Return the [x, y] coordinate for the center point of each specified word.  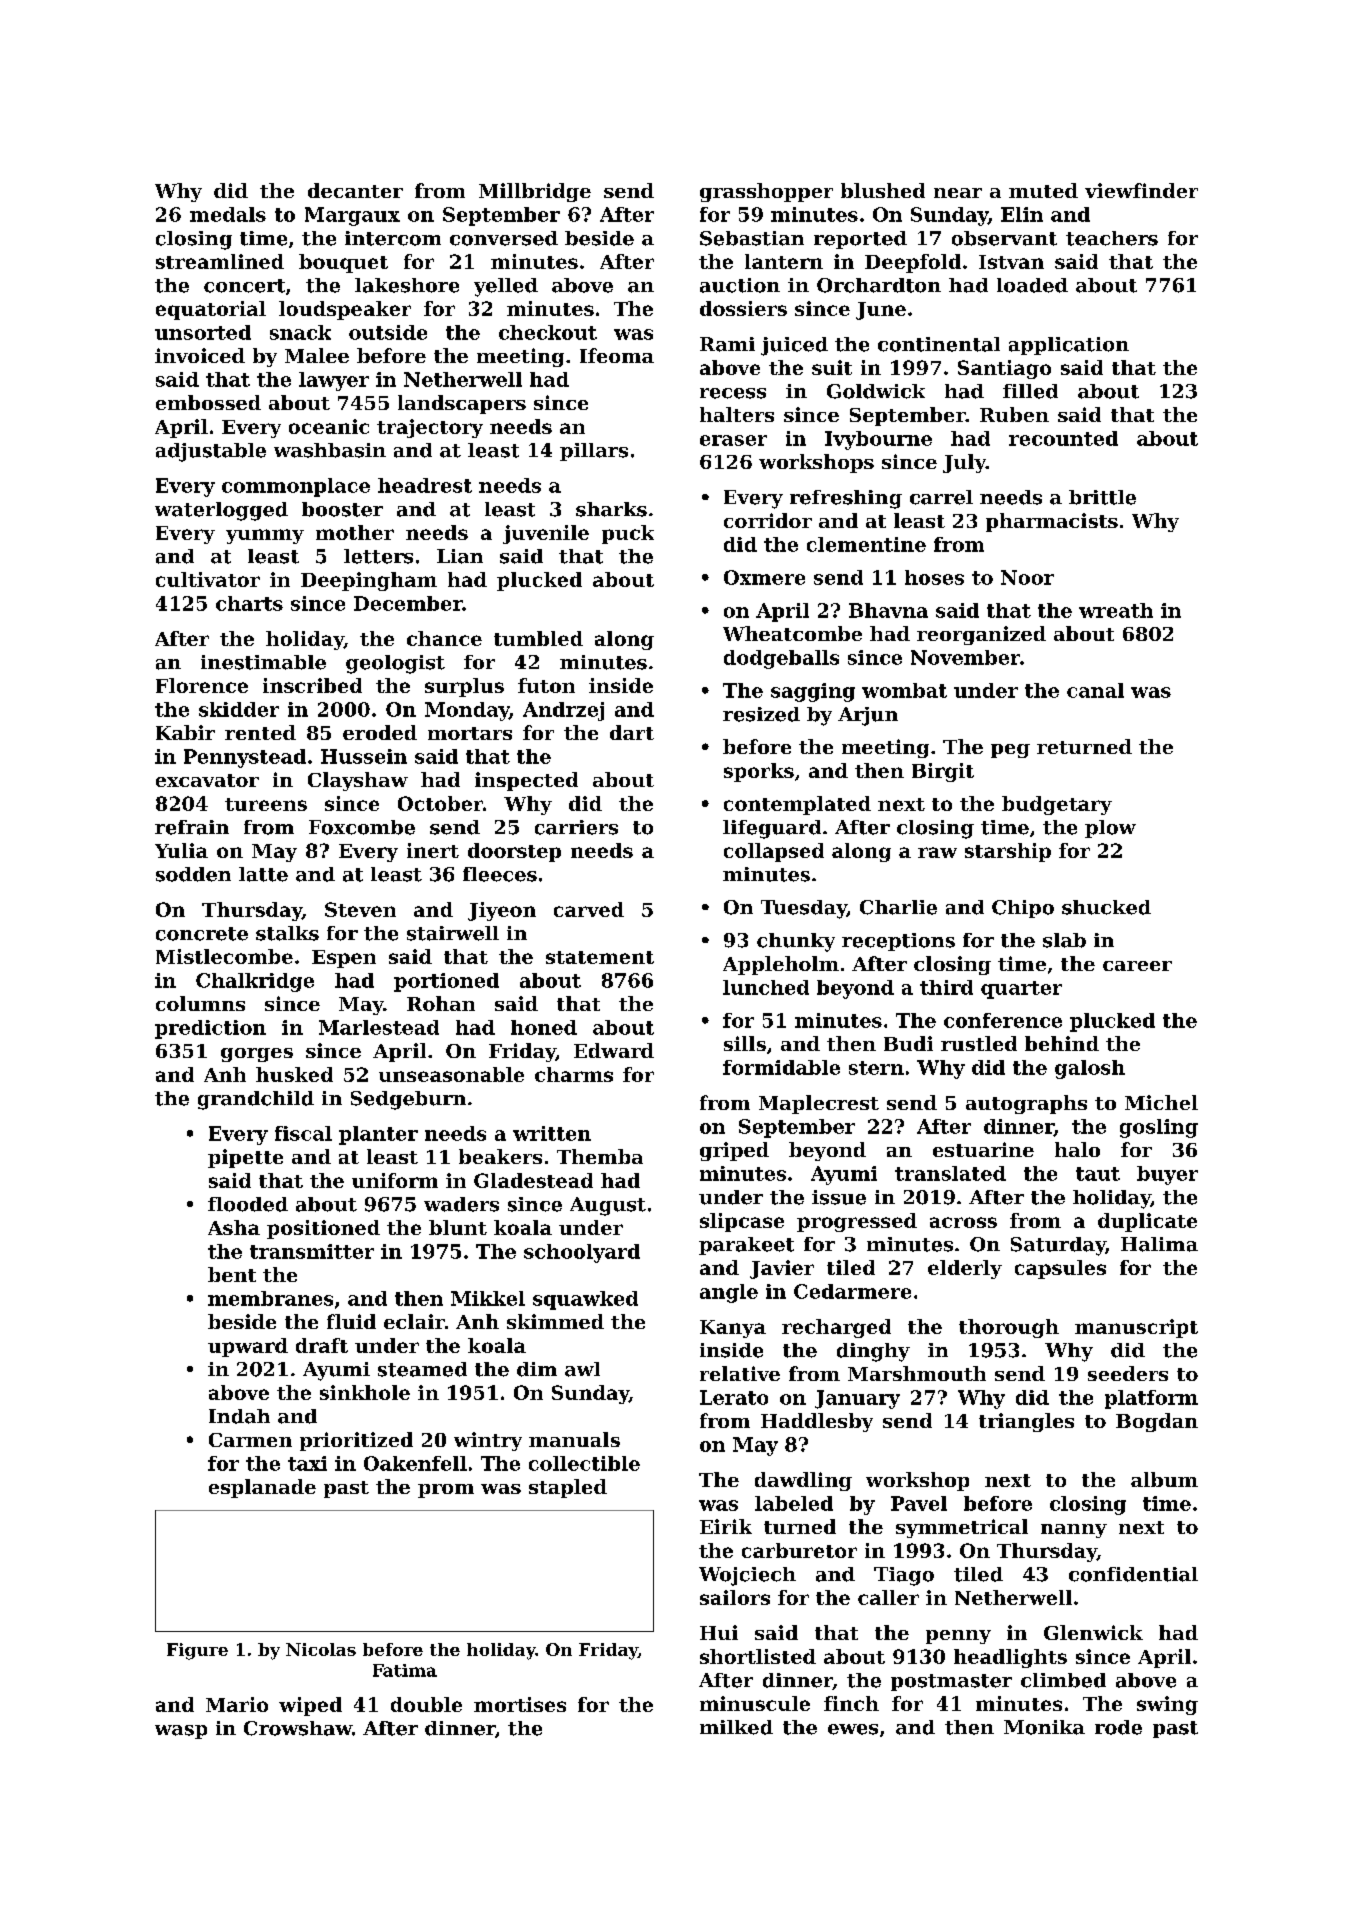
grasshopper [766, 192]
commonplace [296, 487]
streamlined [220, 261]
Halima [1159, 1244]
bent [232, 1274]
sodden [193, 874]
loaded [1032, 285]
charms [574, 1074]
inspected [526, 781]
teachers [1112, 238]
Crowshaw [298, 1728]
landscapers [462, 404]
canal [1095, 690]
